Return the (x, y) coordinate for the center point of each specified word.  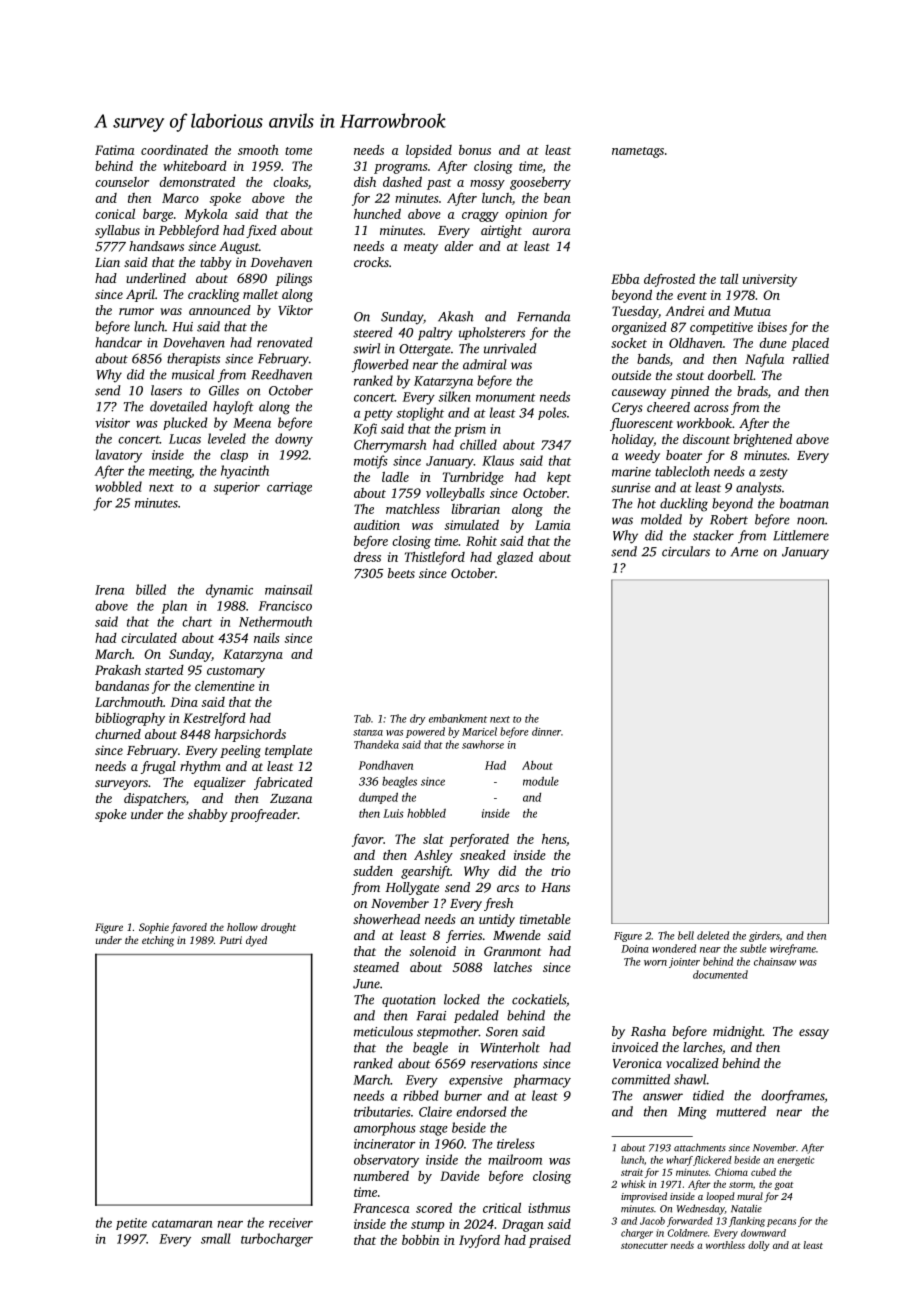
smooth (258, 150)
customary (236, 672)
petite (131, 1224)
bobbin (420, 1240)
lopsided (429, 151)
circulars (686, 551)
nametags (638, 152)
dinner (546, 731)
